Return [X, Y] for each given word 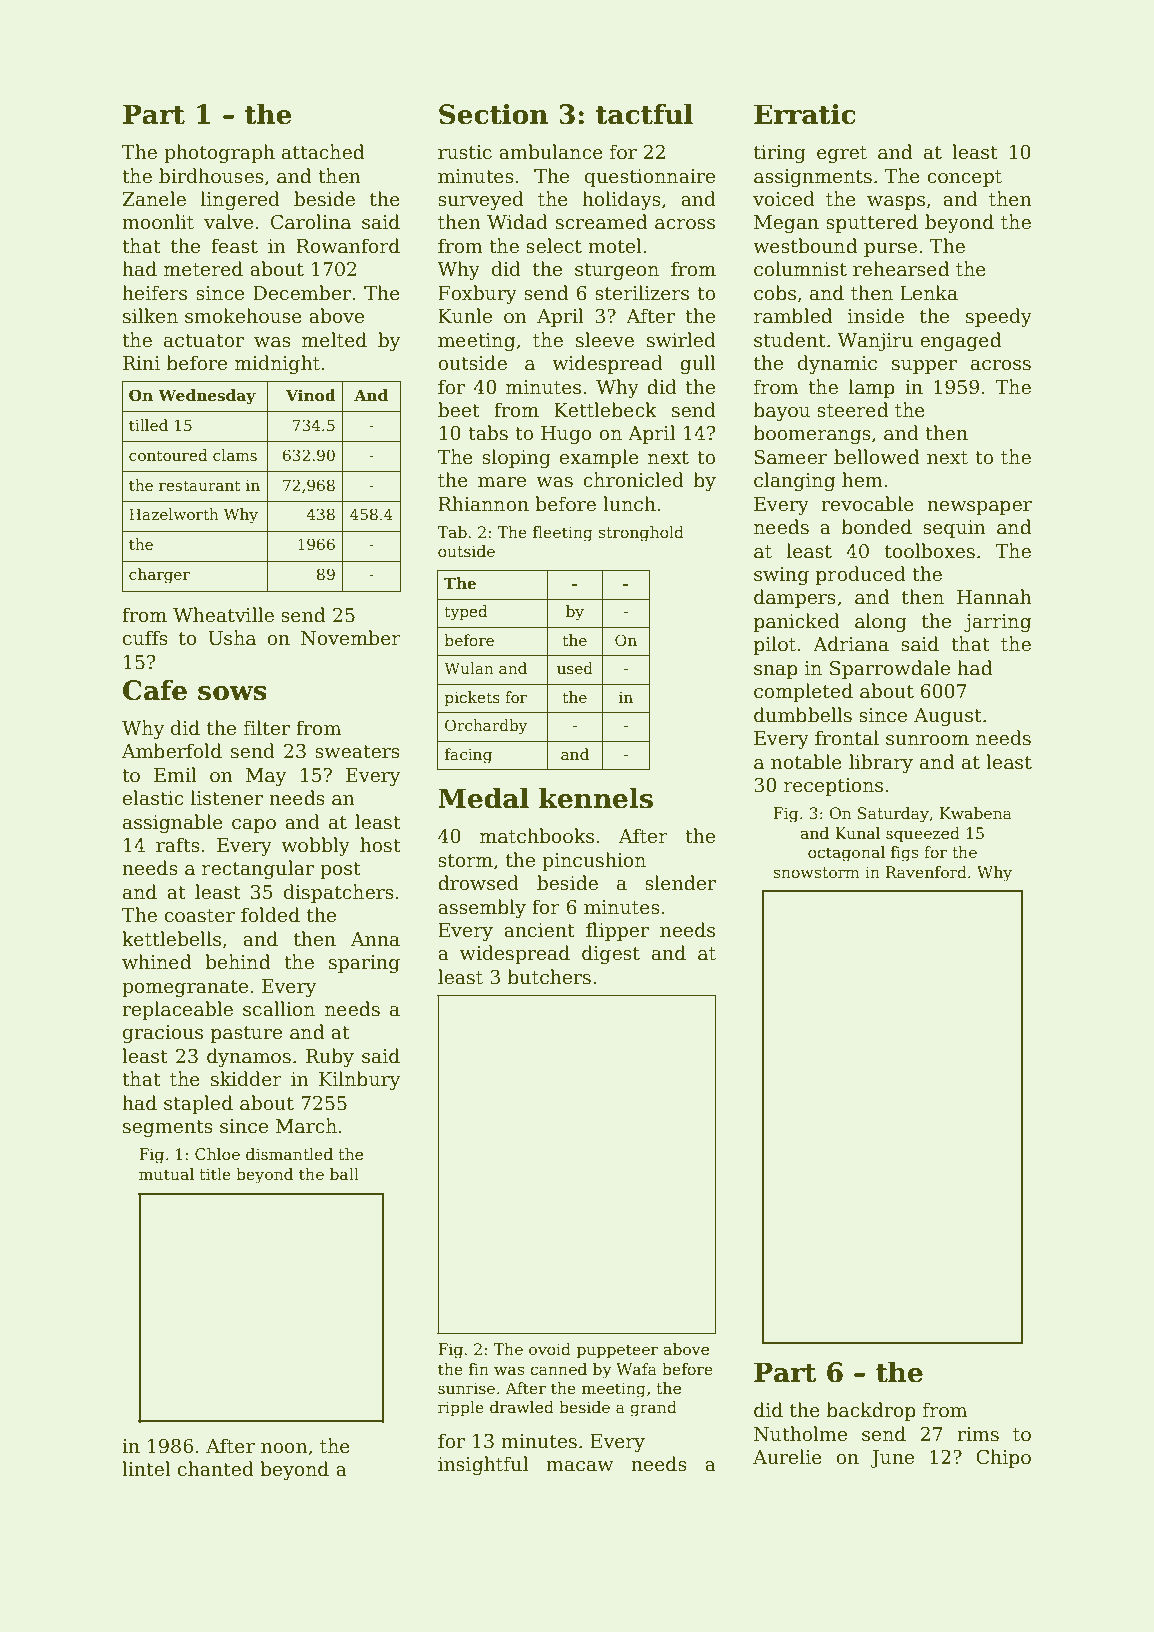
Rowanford [348, 246]
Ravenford [926, 872]
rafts [178, 845]
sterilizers [642, 293]
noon [284, 1448]
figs [904, 854]
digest [611, 954]
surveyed [481, 200]
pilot [775, 645]
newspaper [979, 508]
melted [334, 340]
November [351, 638]
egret [842, 154]
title [215, 1174]
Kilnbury [359, 1080]
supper [924, 367]
